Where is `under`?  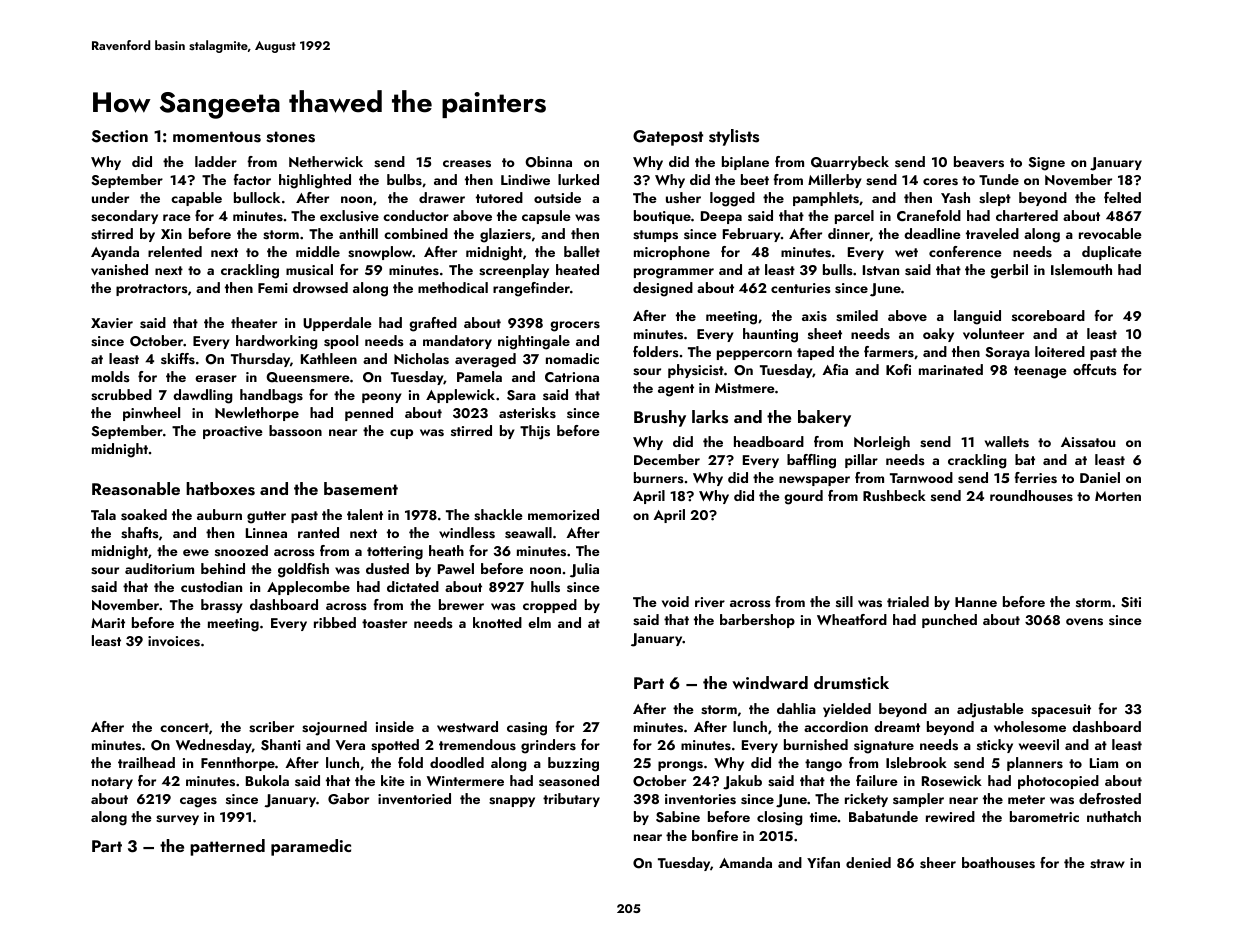
under is located at coordinates (110, 197).
